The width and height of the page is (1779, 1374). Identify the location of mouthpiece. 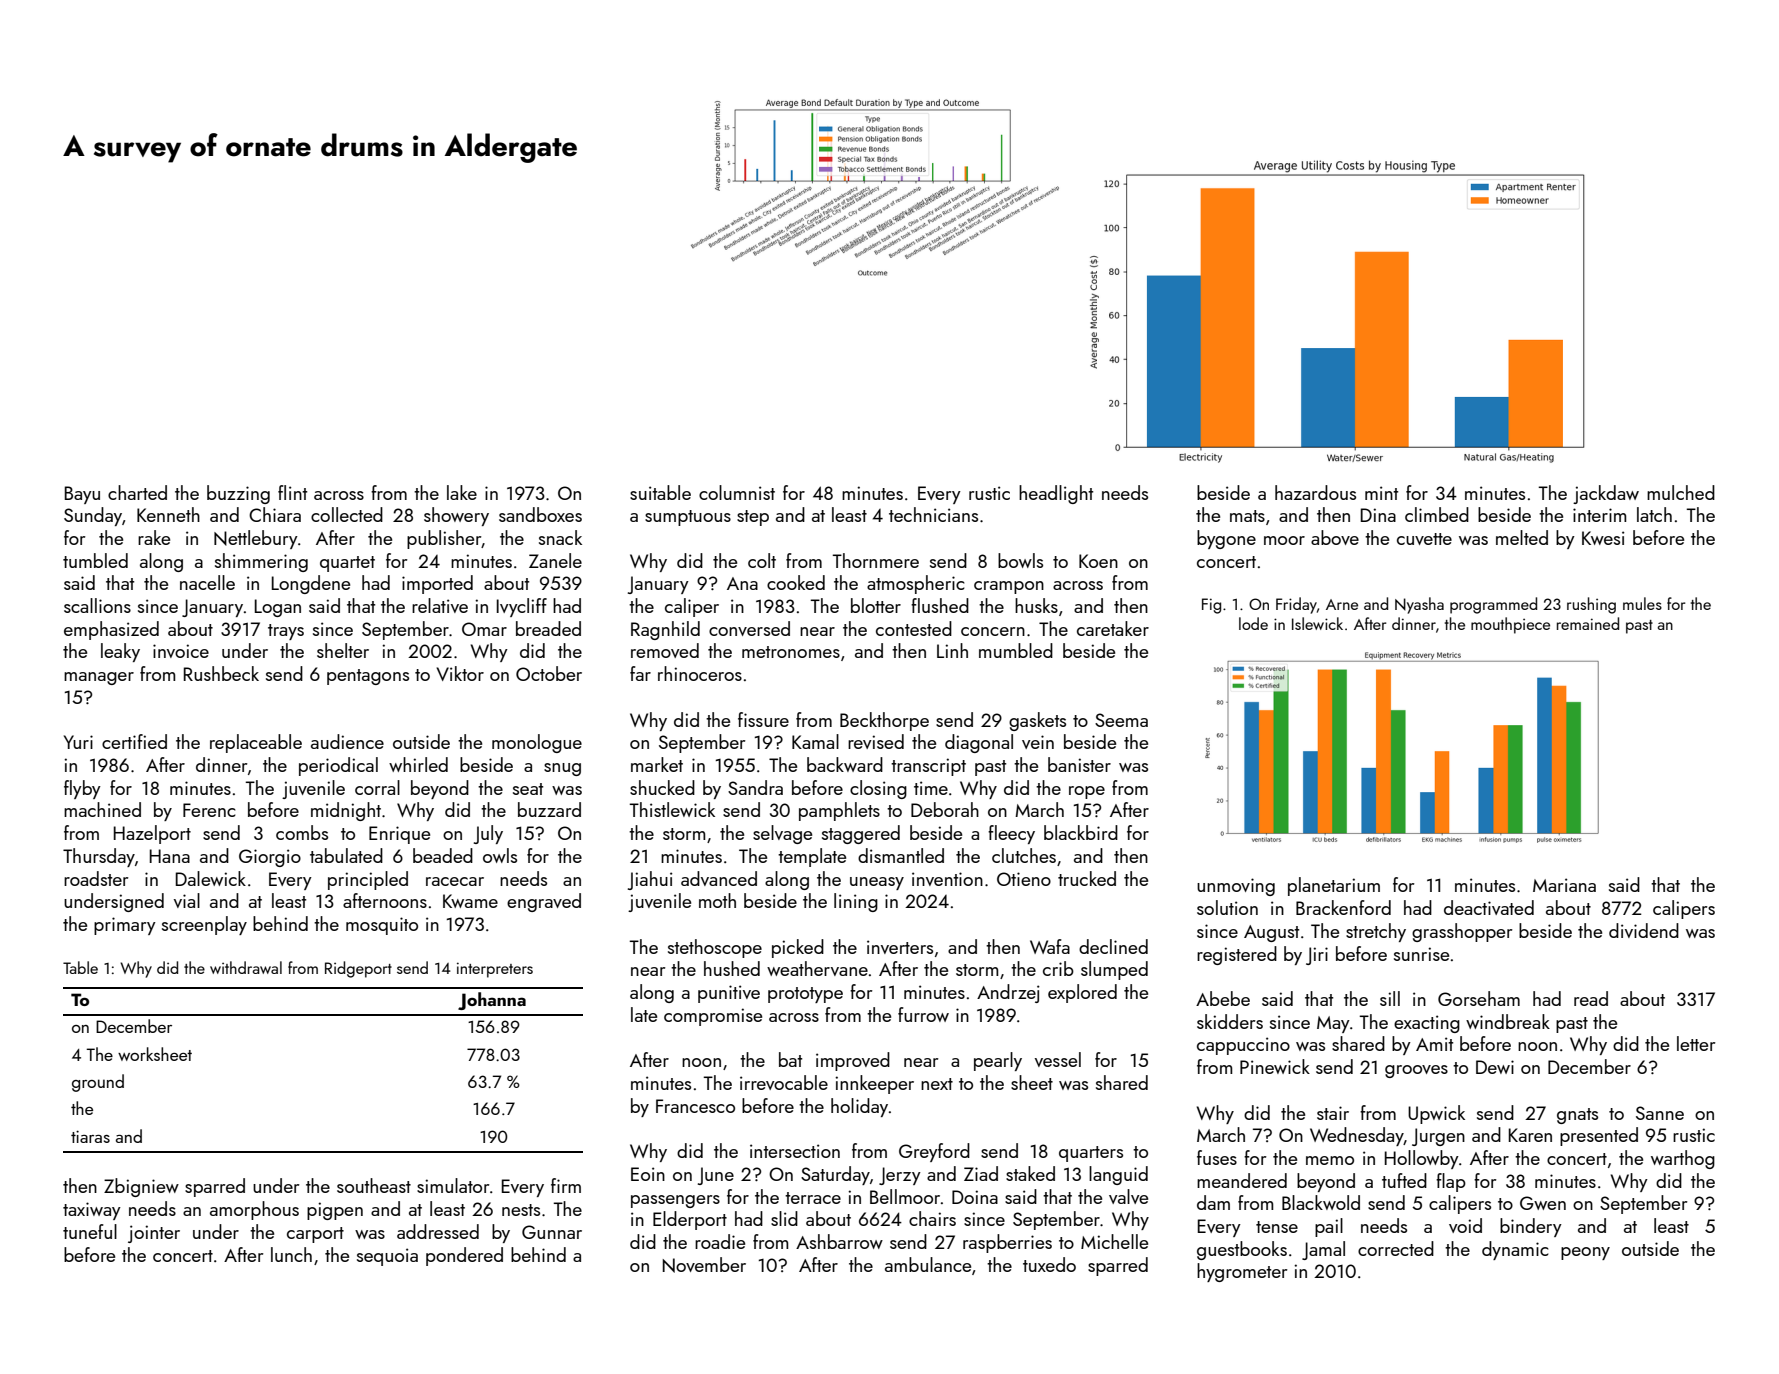
(1510, 625).
